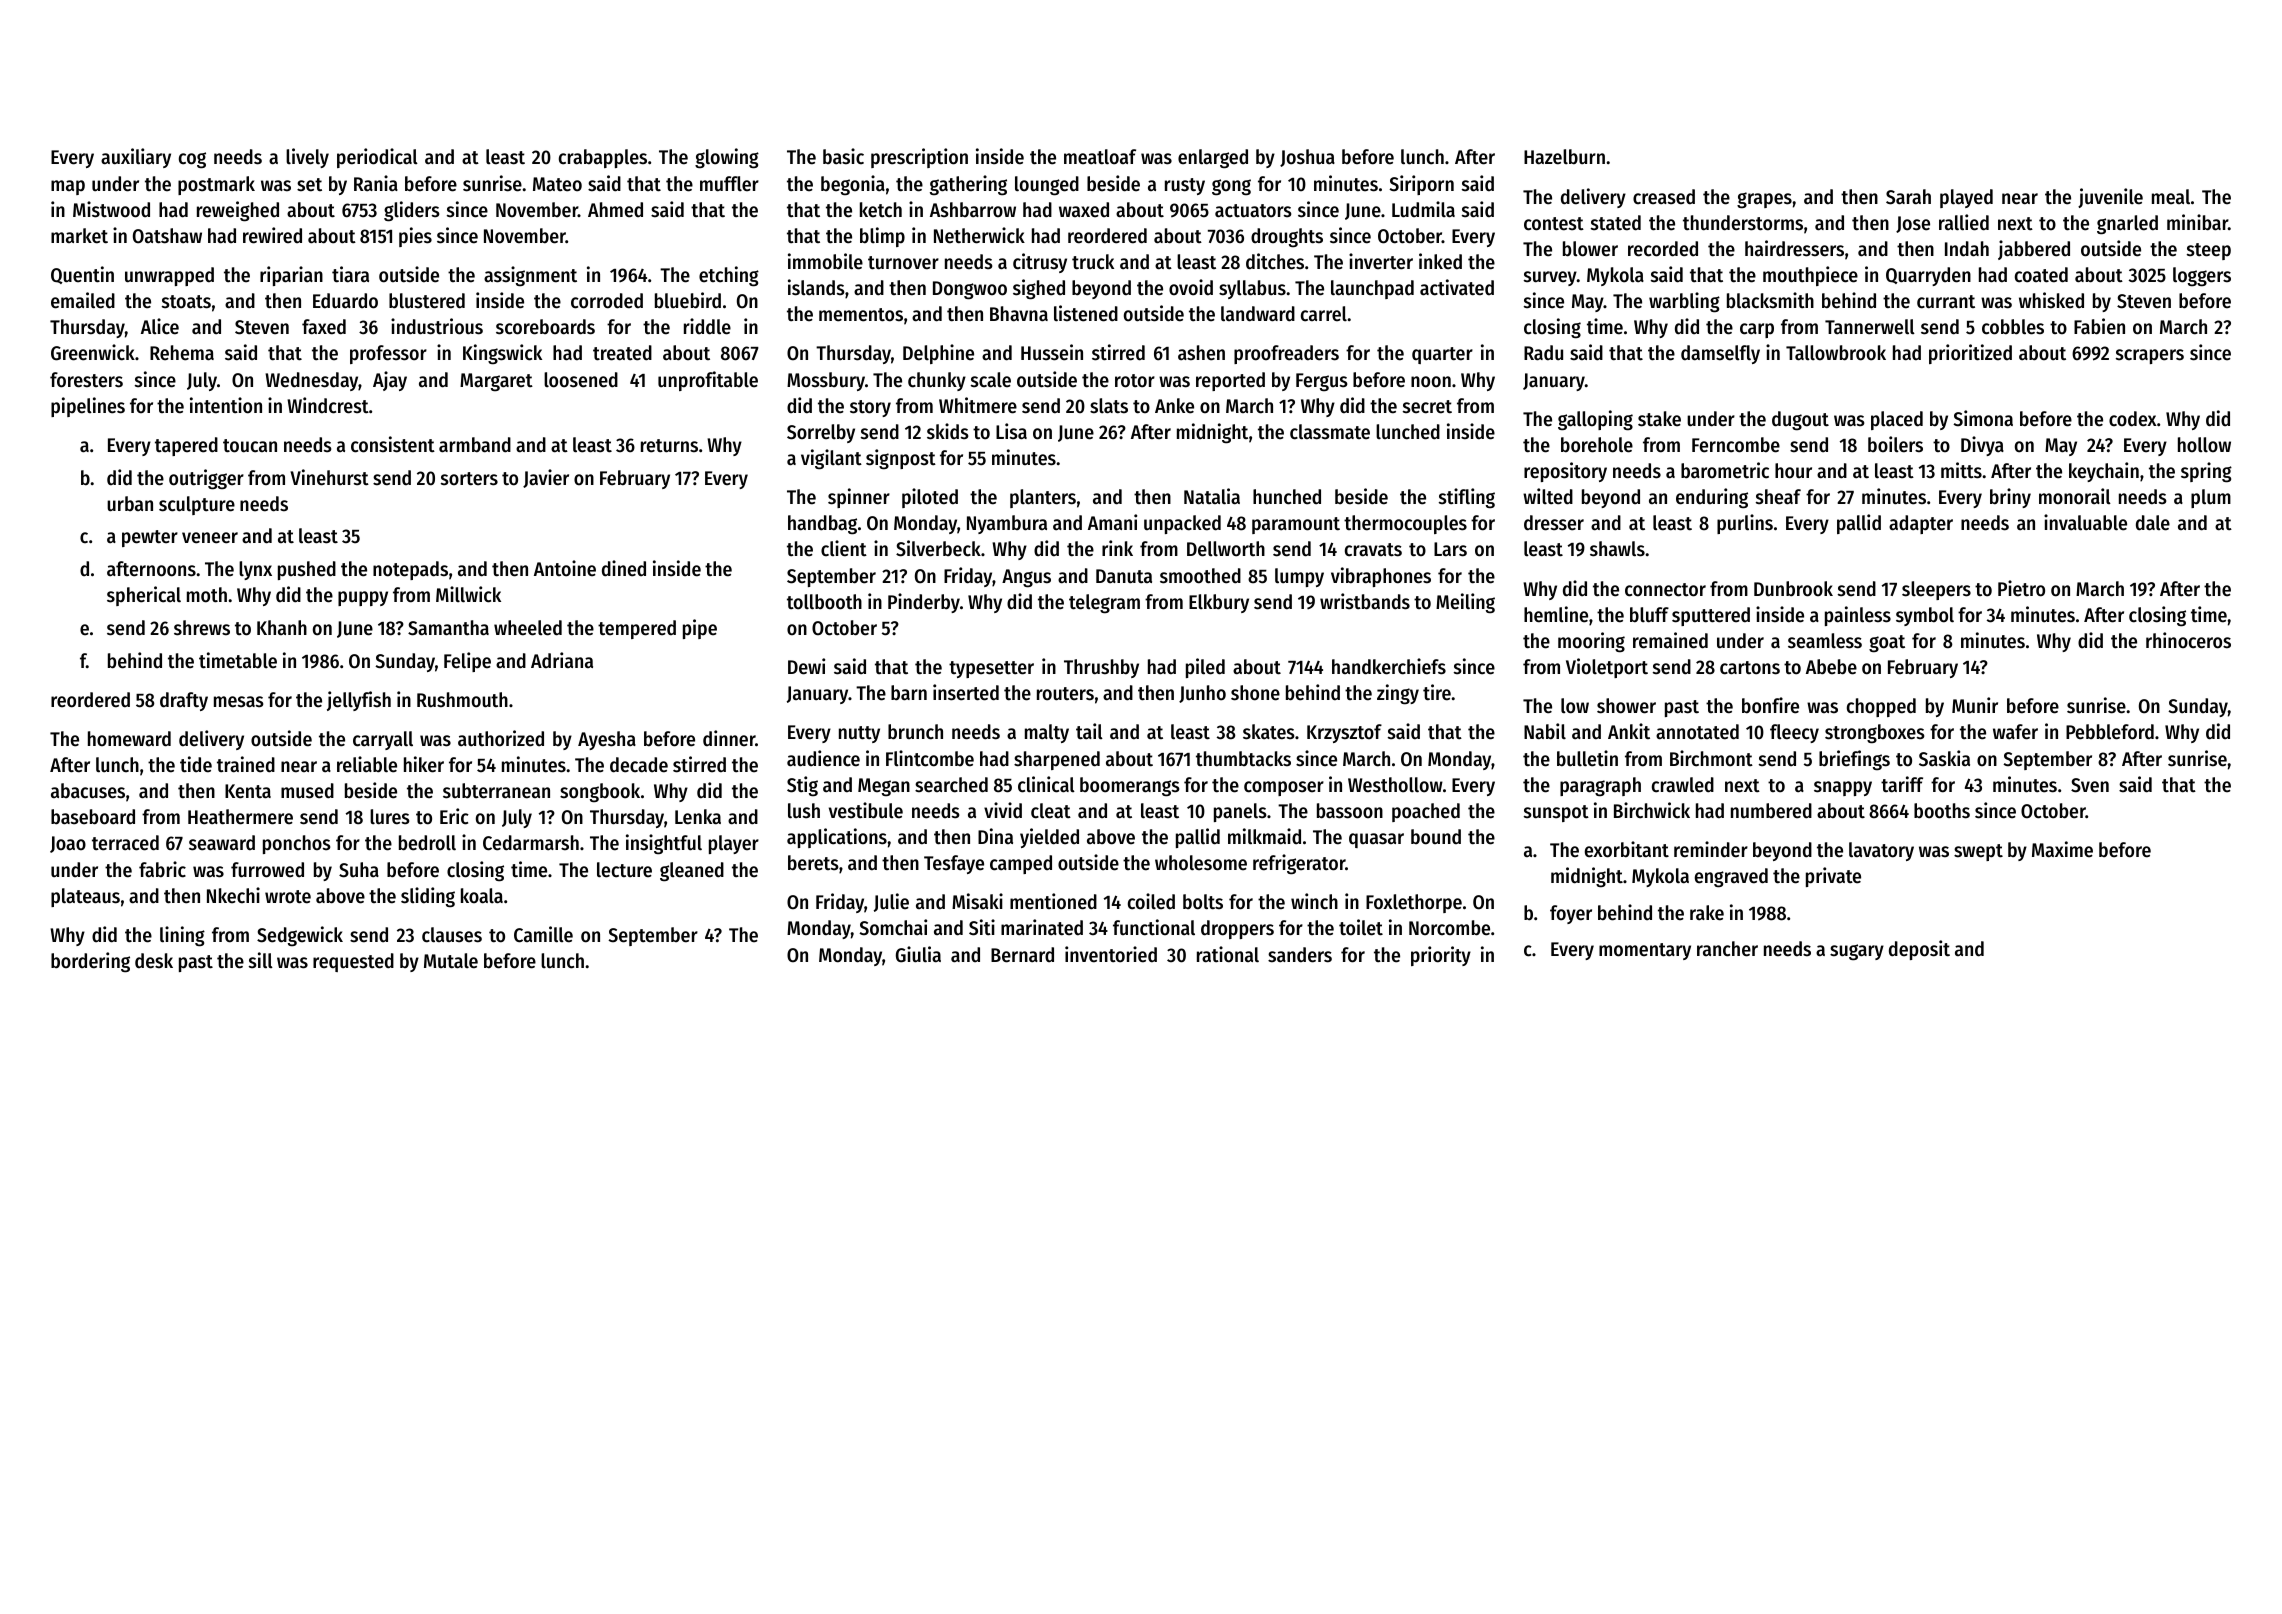 This page has width=2282, height=1614. Describe the element at coordinates (1564, 157) in the page. I see `Hazelburn` at that location.
